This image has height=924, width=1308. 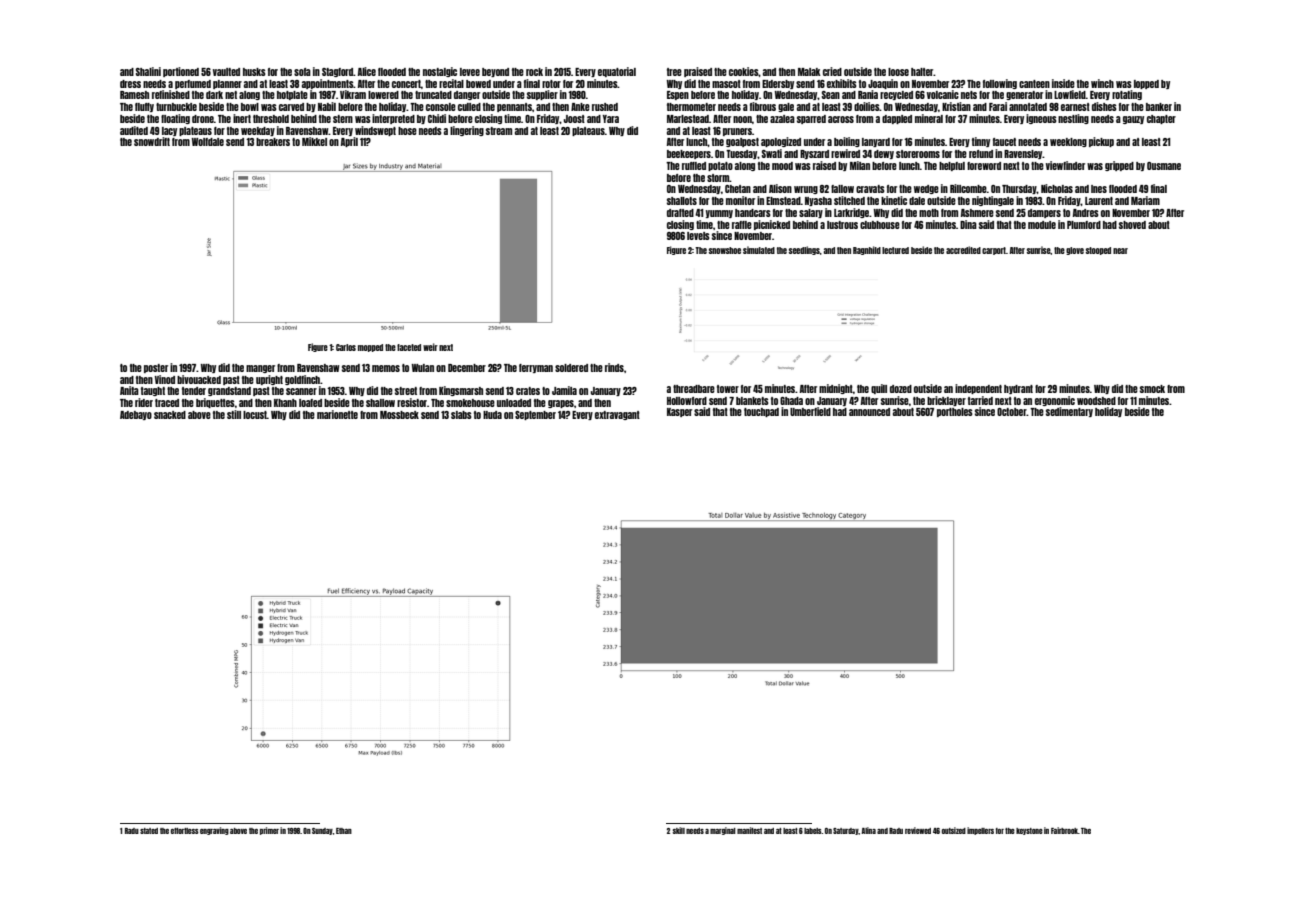 What do you see at coordinates (234, 414) in the image?
I see `still` at bounding box center [234, 414].
